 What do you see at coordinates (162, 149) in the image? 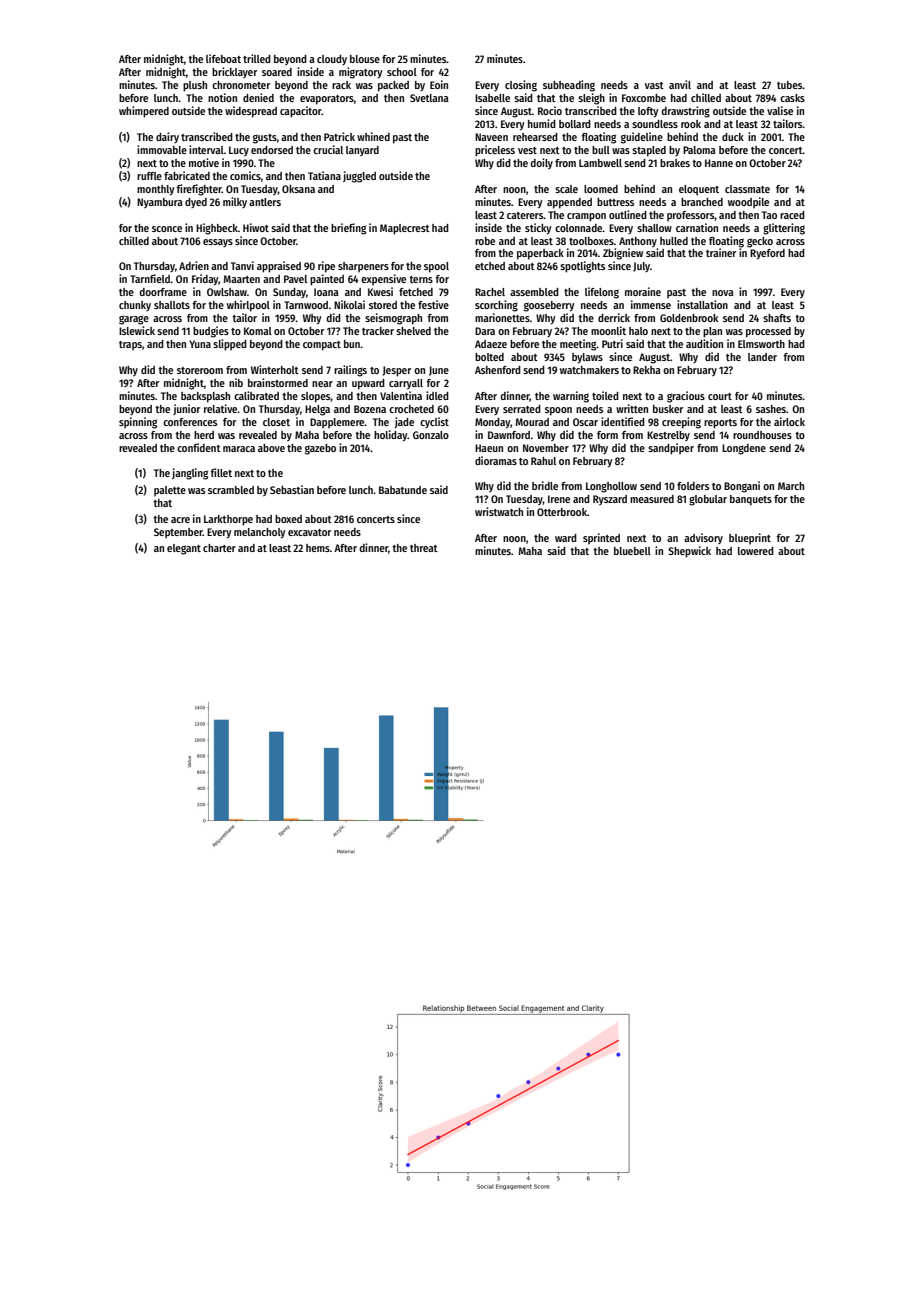
I see `immovable` at bounding box center [162, 149].
